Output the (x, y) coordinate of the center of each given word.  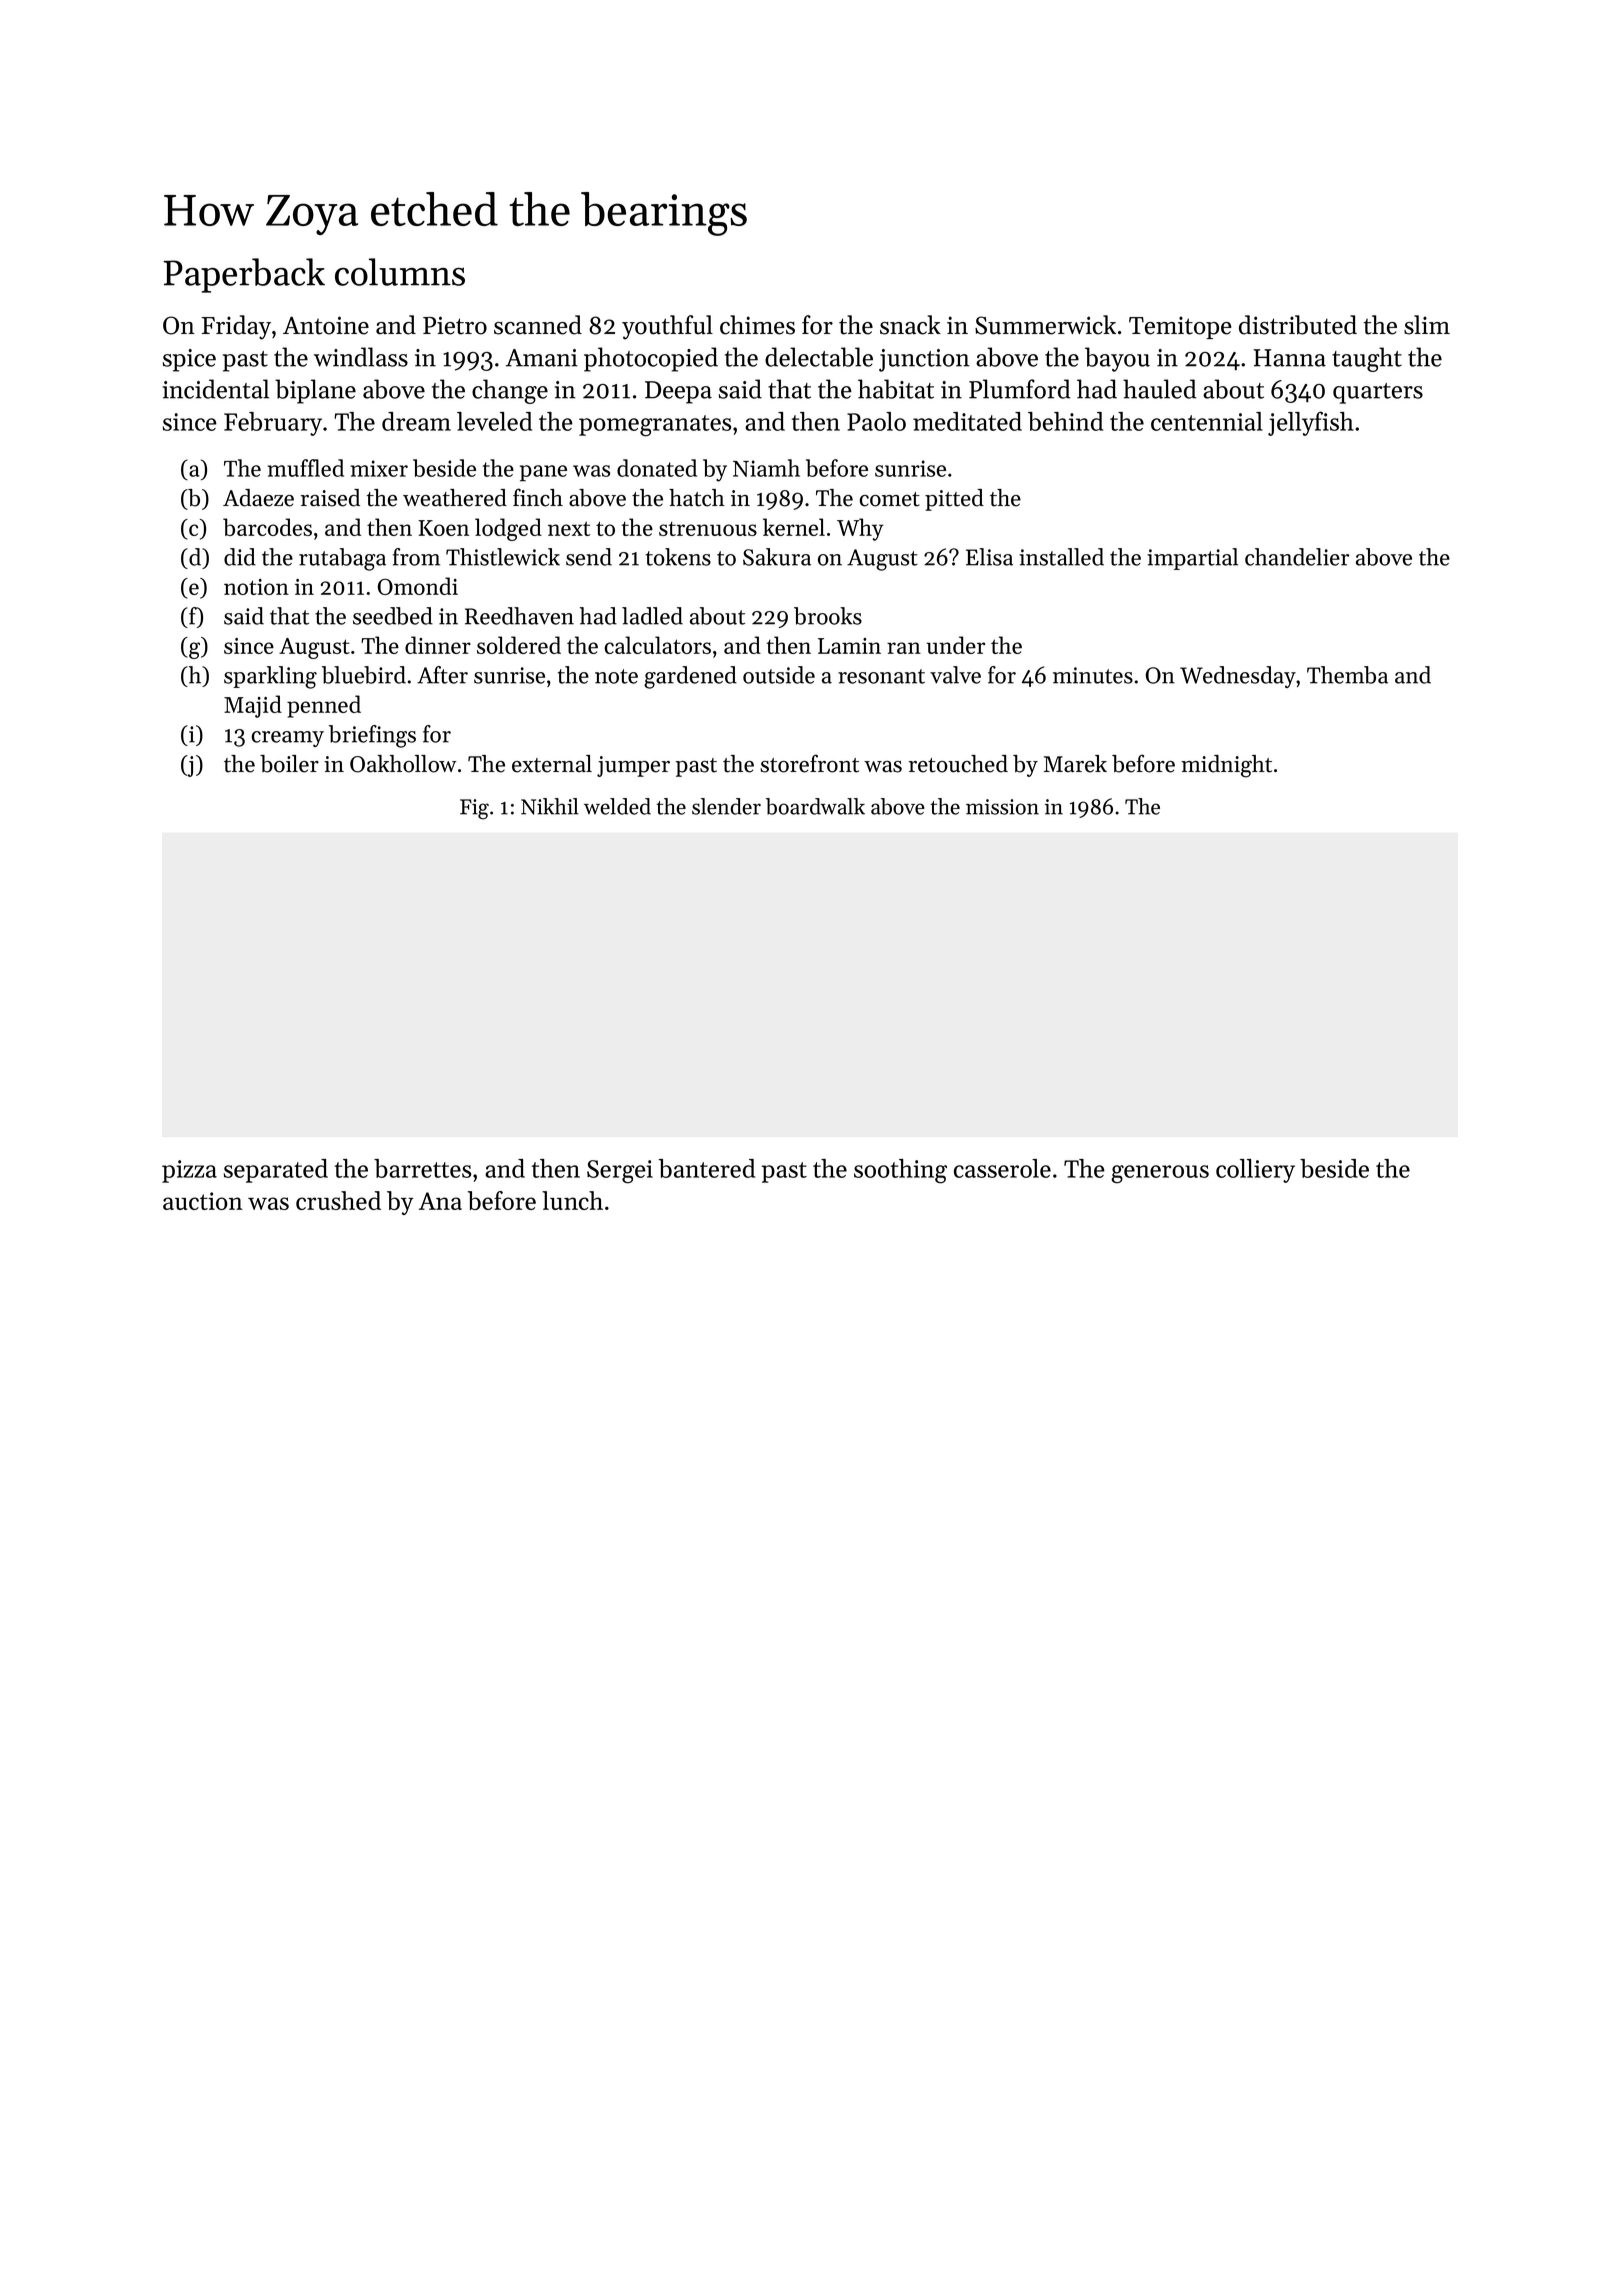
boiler (289, 764)
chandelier (1297, 557)
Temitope (1180, 327)
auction (203, 1201)
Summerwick (1045, 325)
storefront (809, 763)
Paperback (244, 275)
